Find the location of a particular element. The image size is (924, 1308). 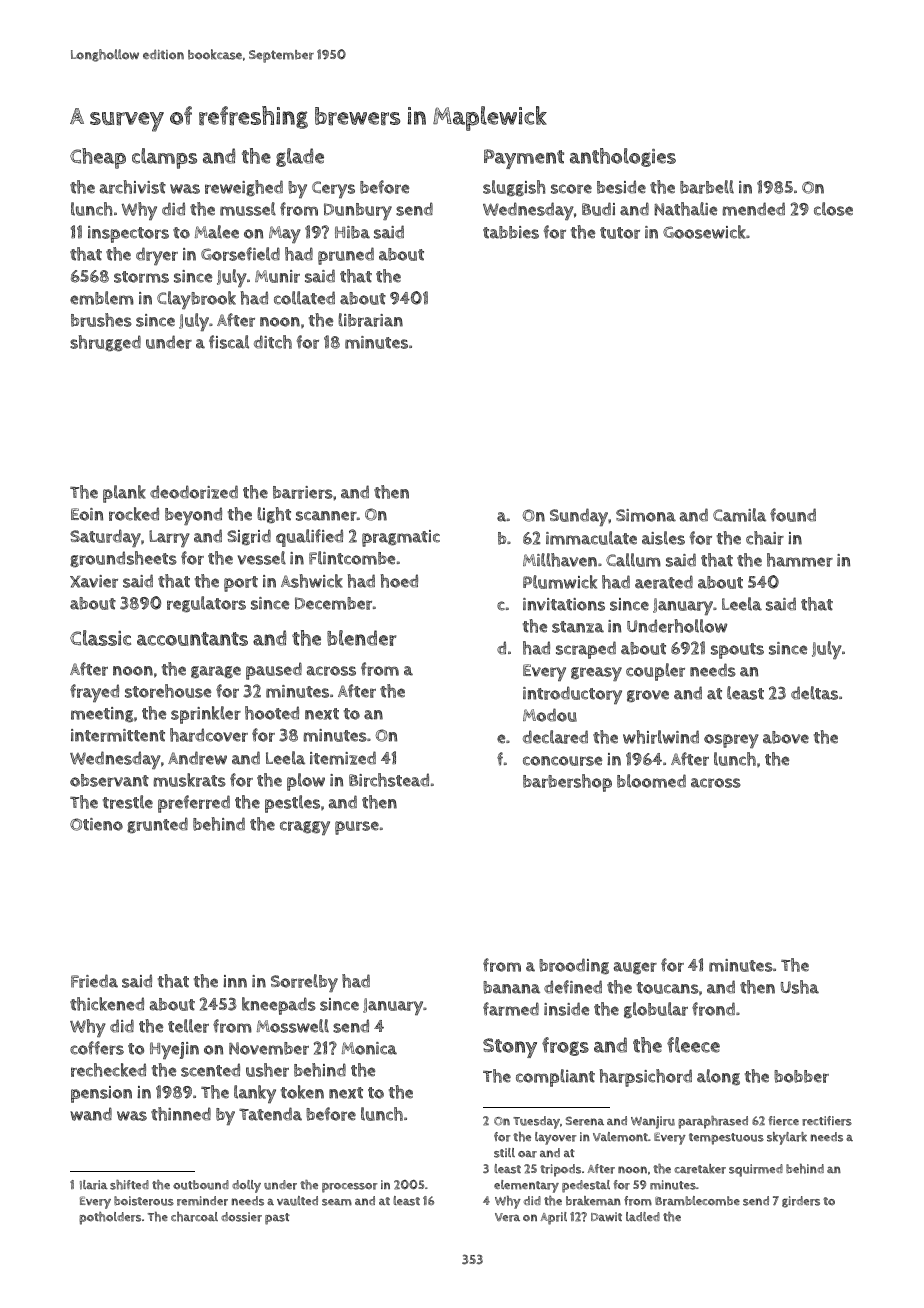

Millhaven is located at coordinates (560, 560).
